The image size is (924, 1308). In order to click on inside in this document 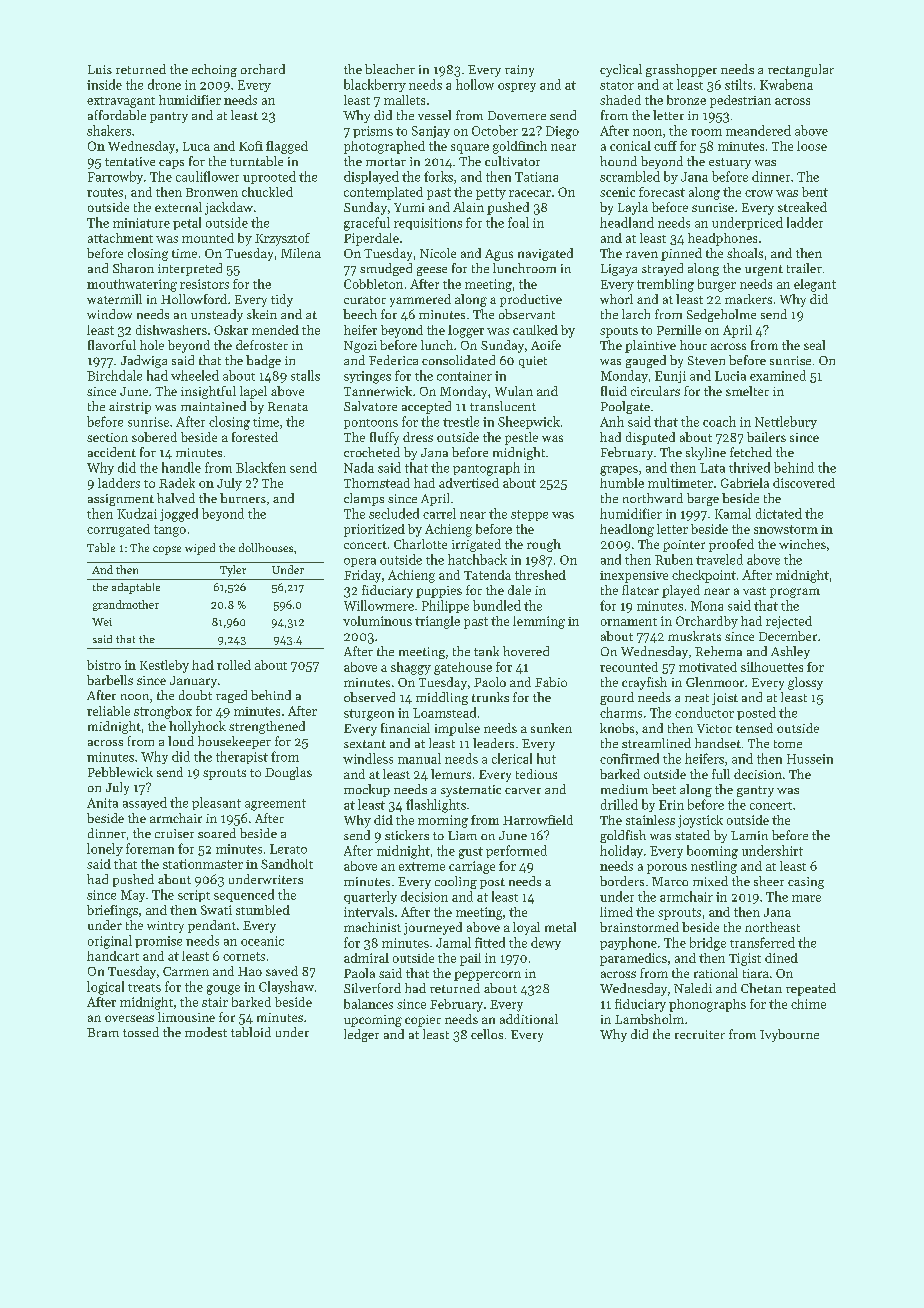, I will do `click(104, 84)`.
